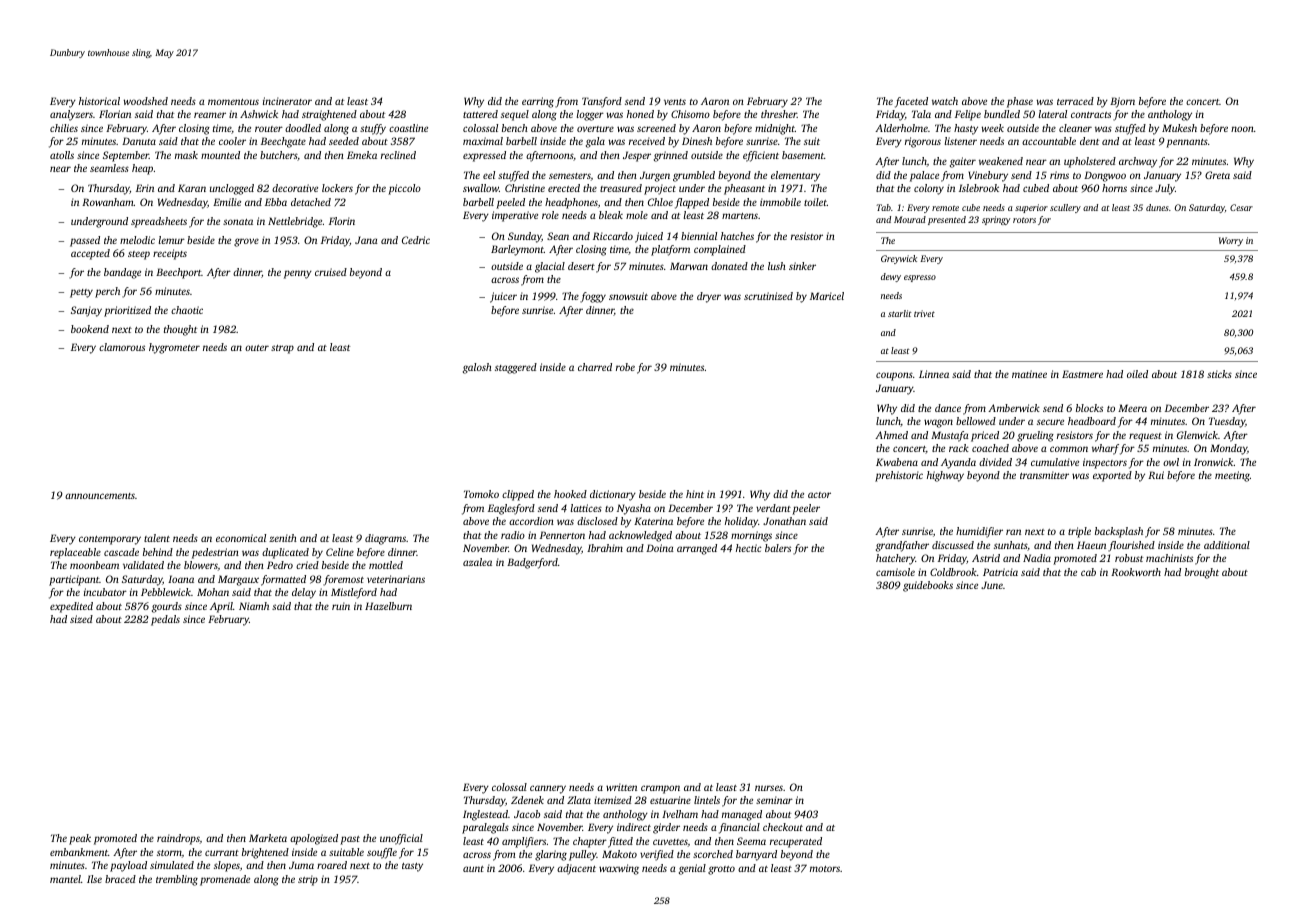 Image resolution: width=1308 pixels, height=924 pixels. What do you see at coordinates (1049, 141) in the screenshot?
I see `accountable` at bounding box center [1049, 141].
